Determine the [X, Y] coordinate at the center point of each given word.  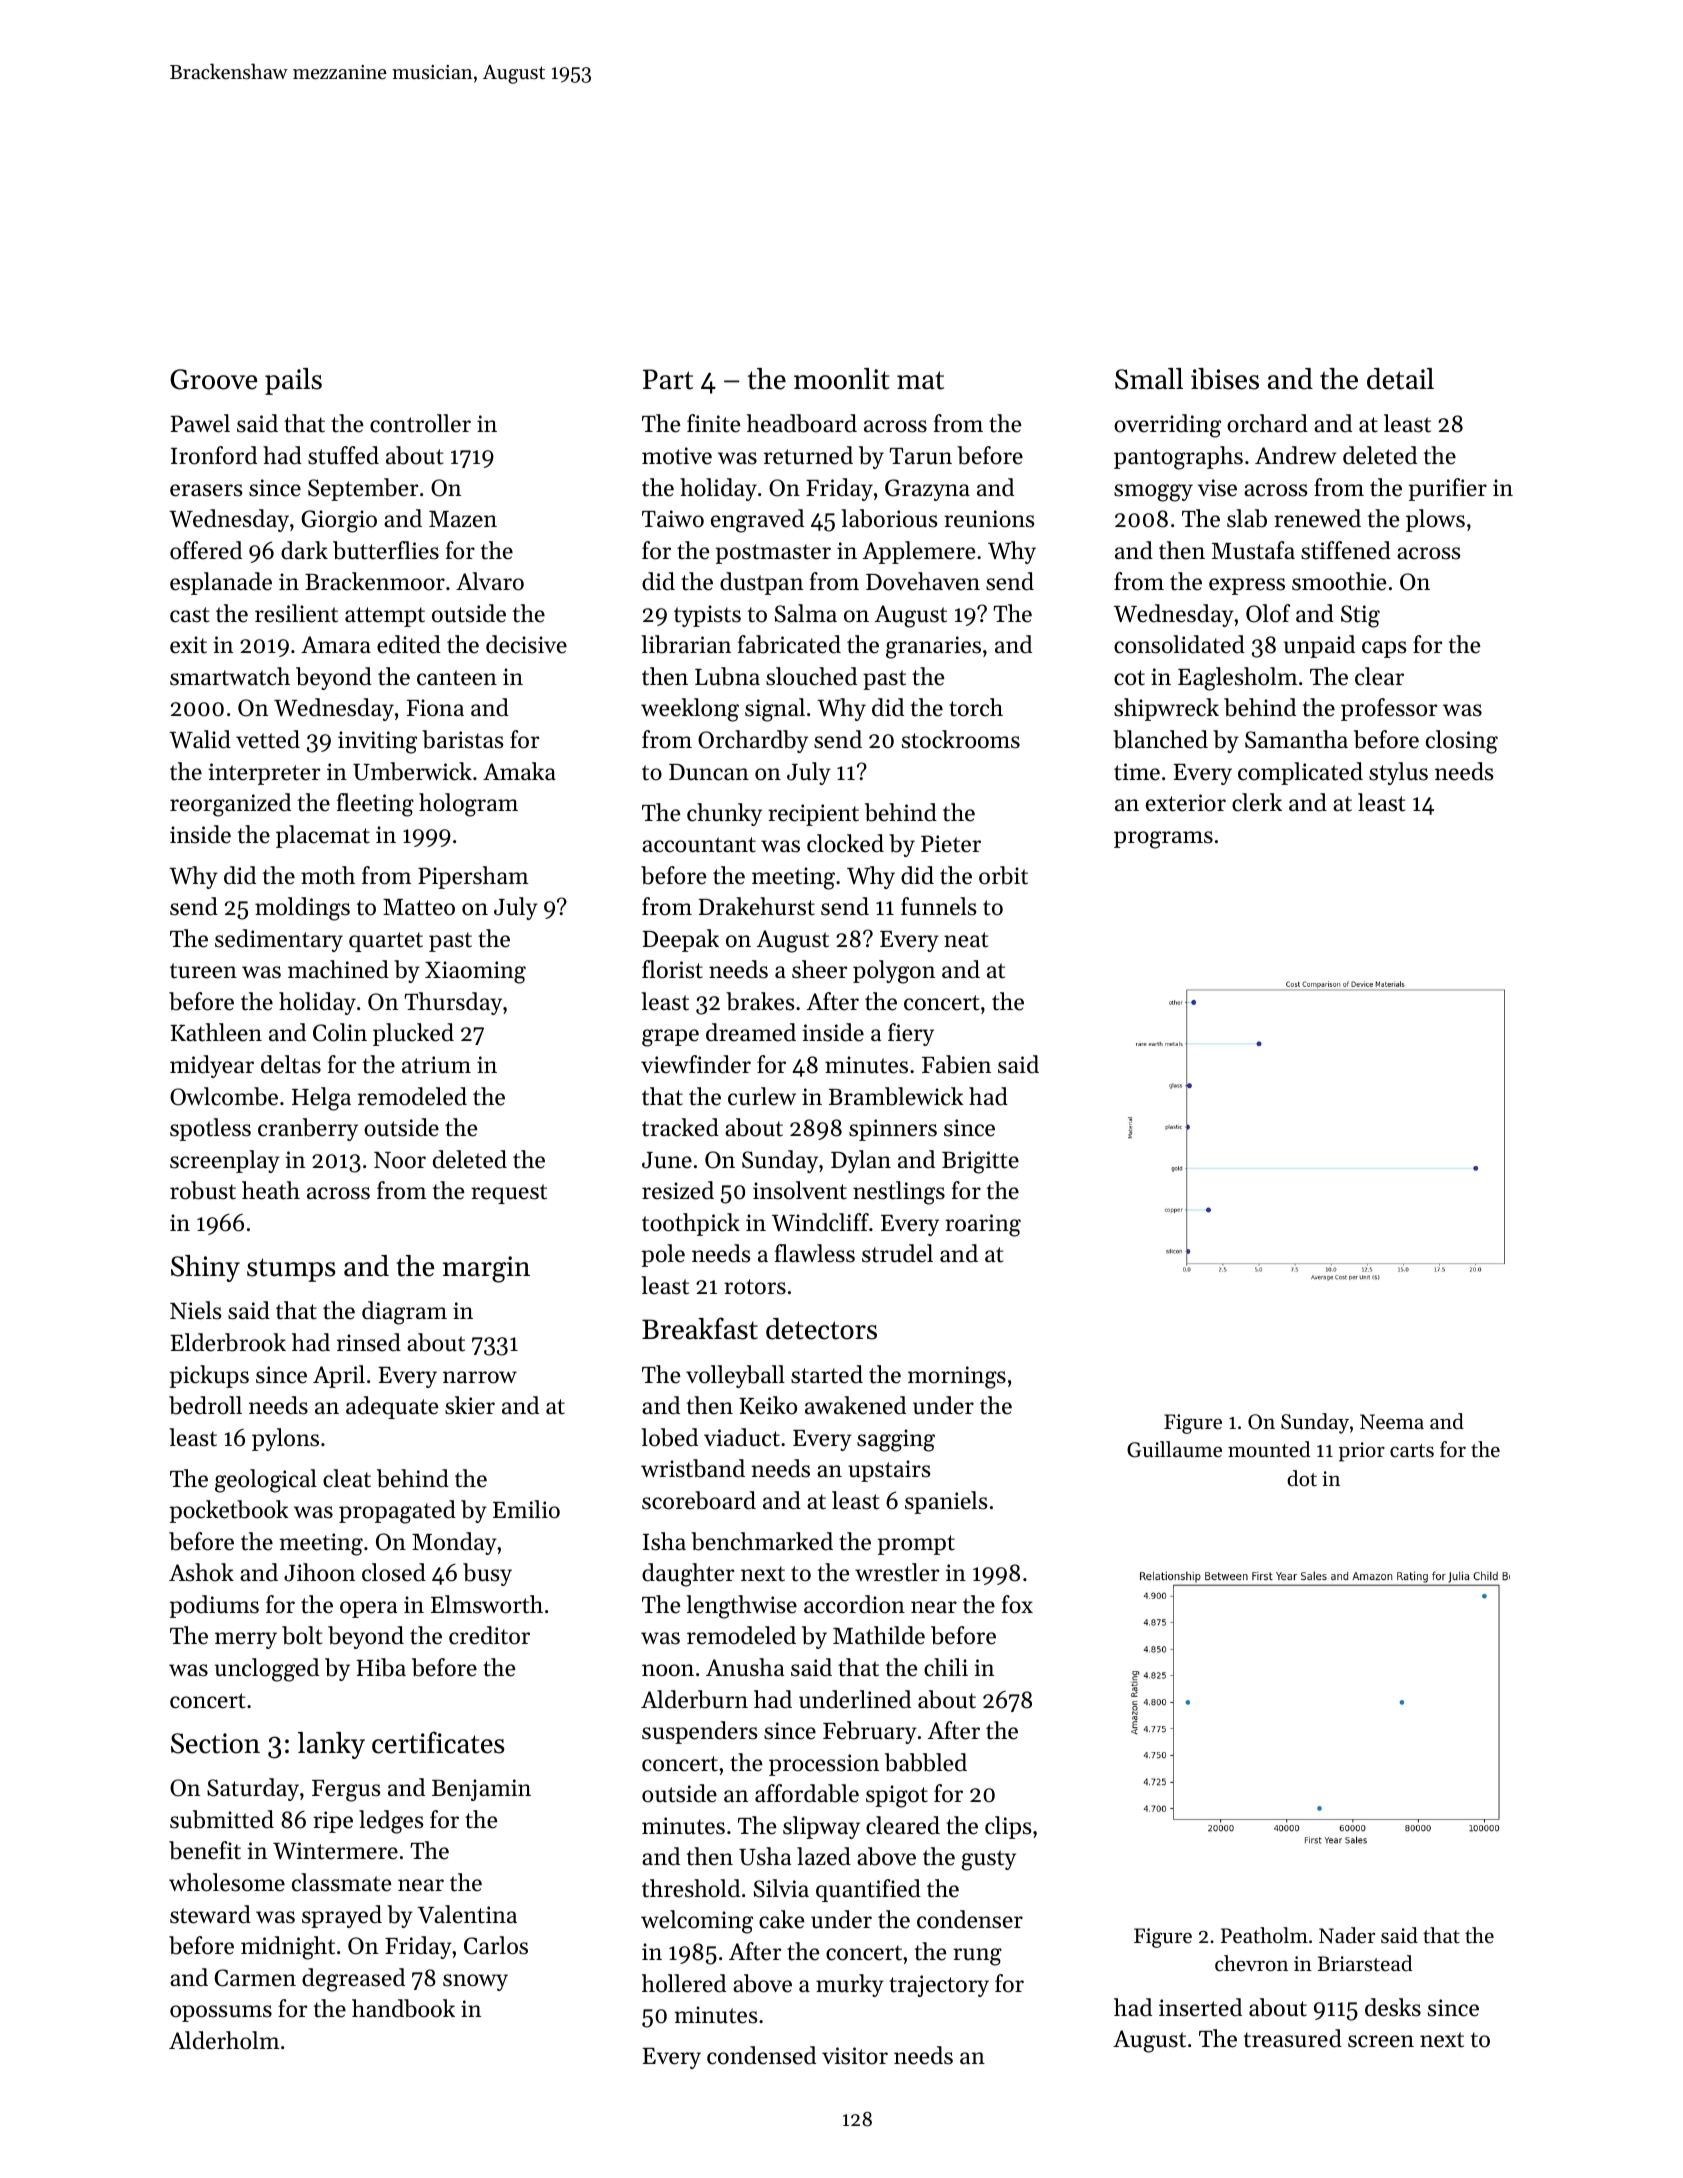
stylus [1398, 773]
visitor [855, 2056]
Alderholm [224, 2040]
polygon [894, 972]
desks [1393, 2007]
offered [206, 550]
